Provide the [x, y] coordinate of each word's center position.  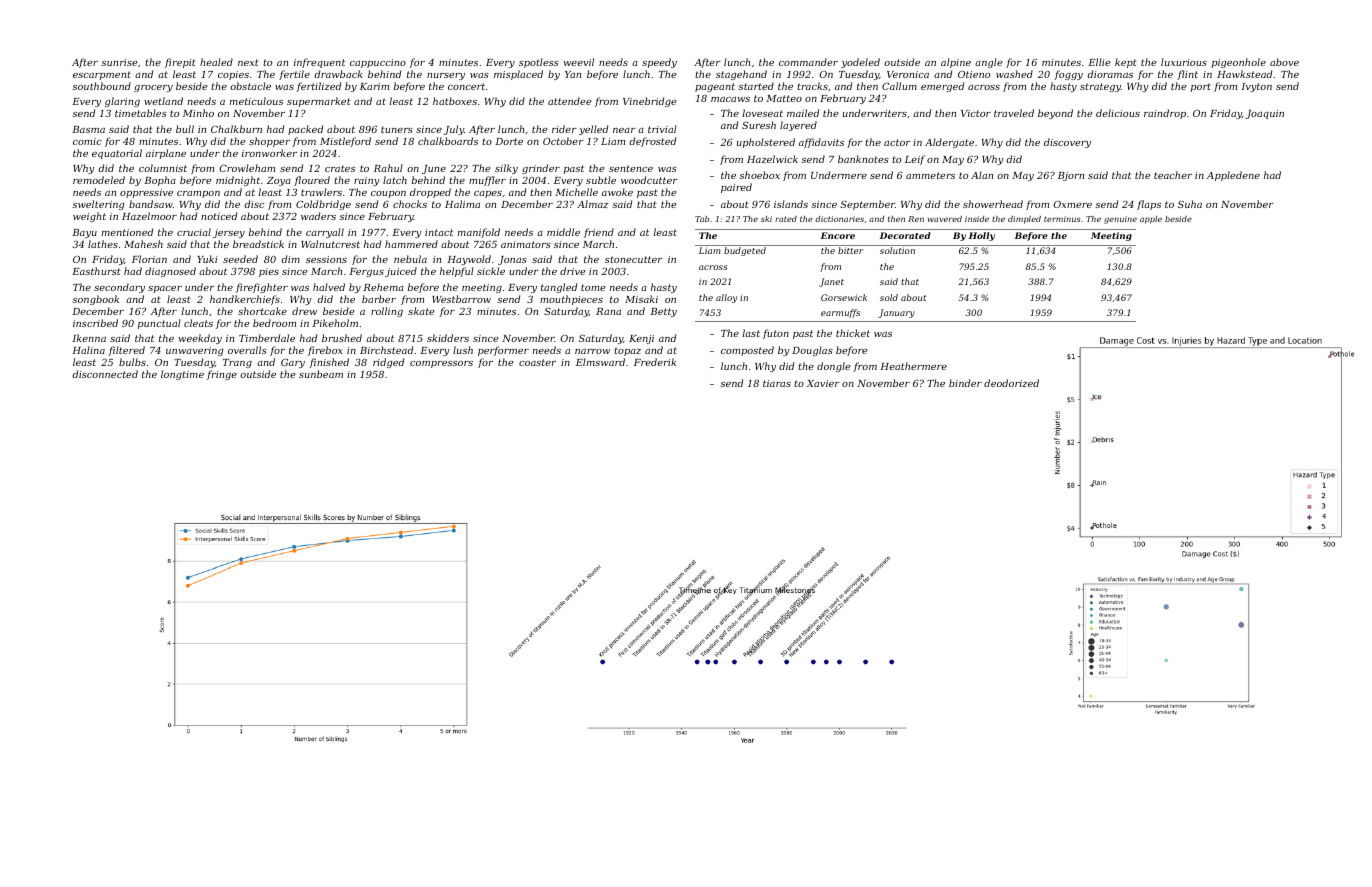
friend [599, 233]
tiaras [777, 383]
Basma [88, 129]
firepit [180, 63]
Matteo [784, 98]
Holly [982, 236]
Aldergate [949, 143]
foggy [1068, 75]
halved [329, 287]
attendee [569, 101]
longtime [182, 375]
